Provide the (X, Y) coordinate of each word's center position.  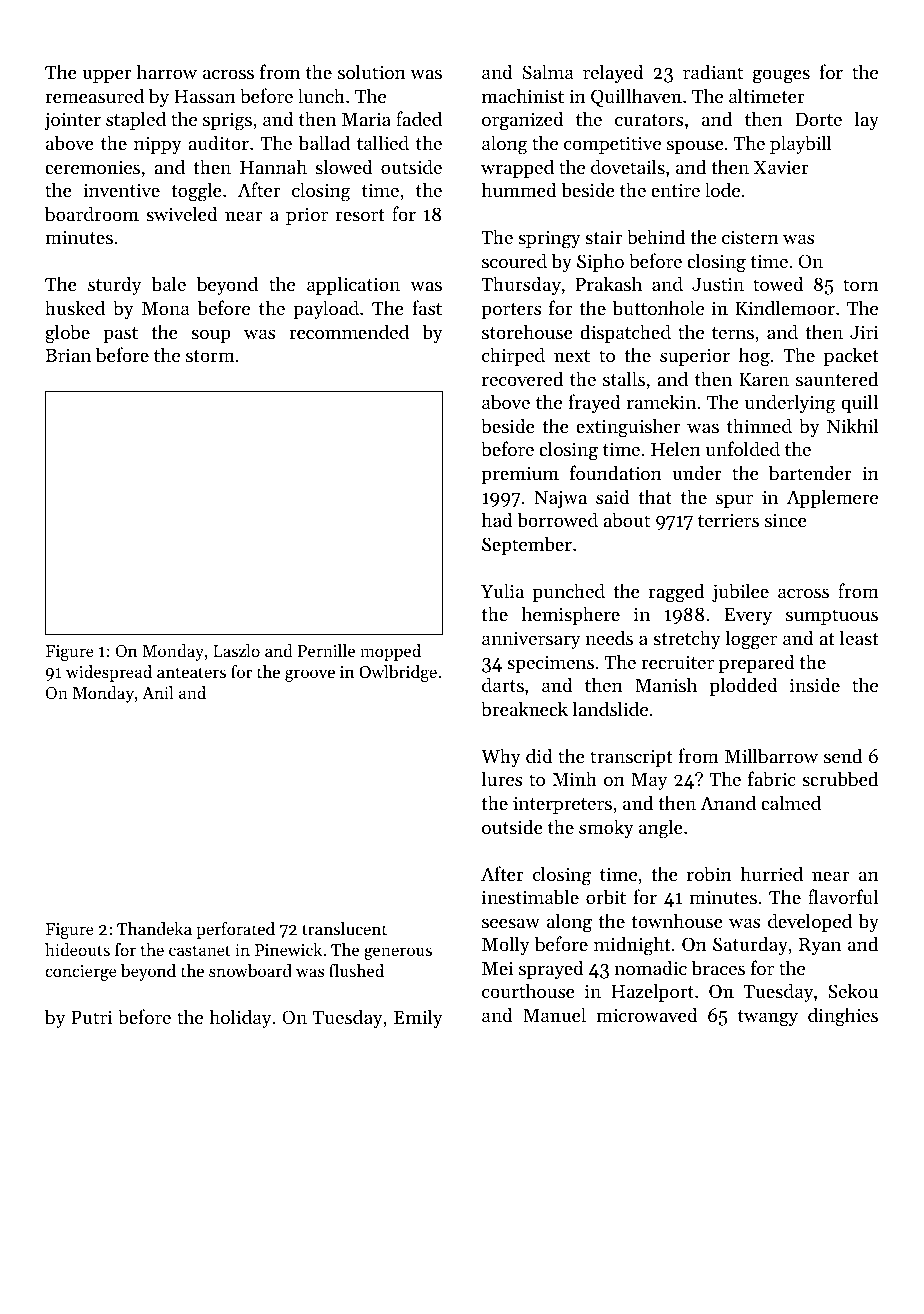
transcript (631, 758)
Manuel (554, 1014)
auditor (218, 142)
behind (656, 237)
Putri (92, 1017)
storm (210, 356)
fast (427, 307)
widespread (109, 673)
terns (733, 333)
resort (360, 215)
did (539, 755)
